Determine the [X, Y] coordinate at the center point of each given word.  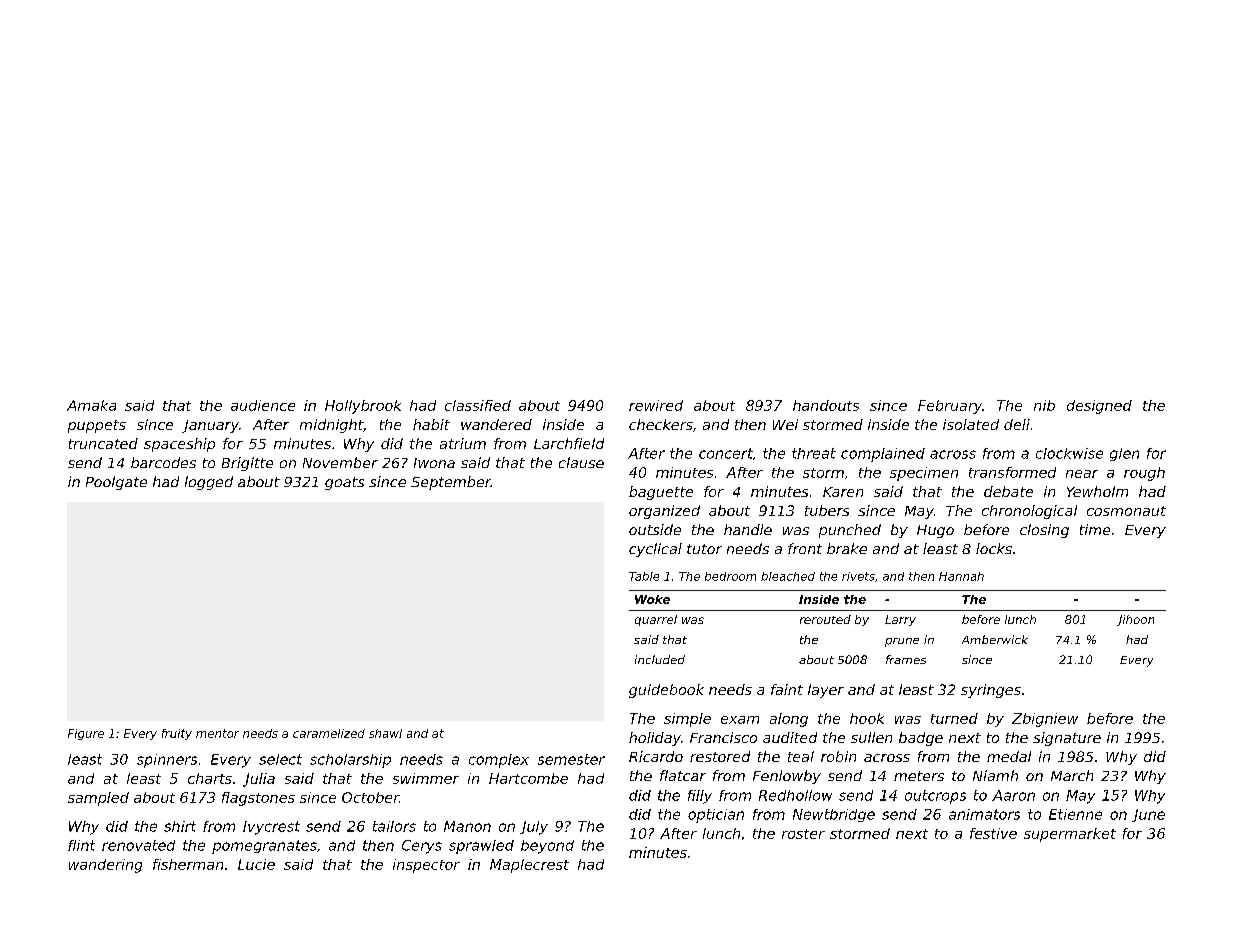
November [340, 462]
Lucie [256, 864]
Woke [652, 599]
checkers [661, 424]
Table [644, 576]
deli [1017, 424]
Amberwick [995, 639]
